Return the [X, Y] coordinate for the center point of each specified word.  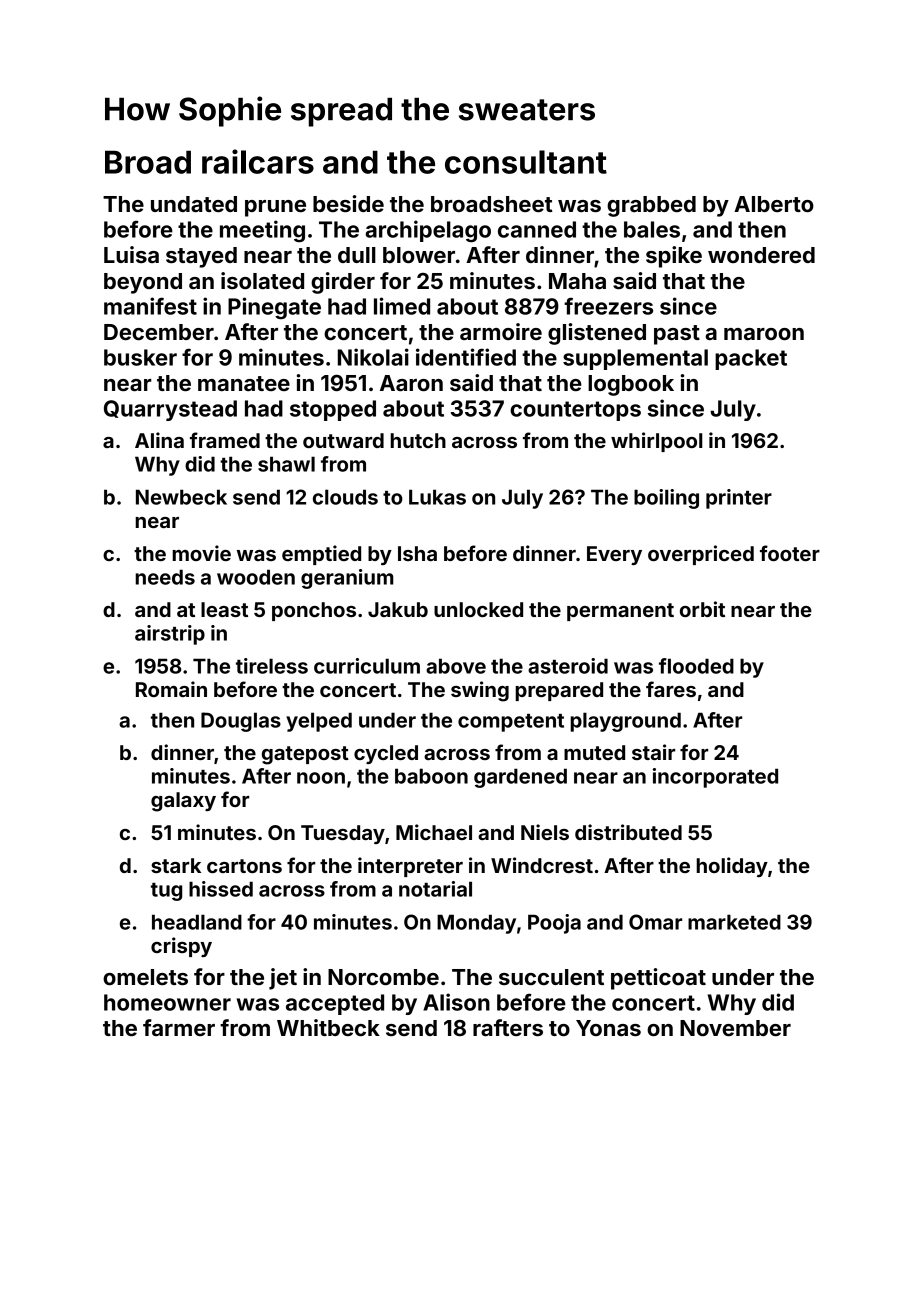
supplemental [635, 359]
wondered [761, 255]
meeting [262, 231]
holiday [732, 867]
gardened [520, 778]
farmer [179, 1027]
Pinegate [274, 308]
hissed [221, 889]
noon [321, 778]
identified [466, 357]
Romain [171, 689]
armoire [501, 331]
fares [671, 689]
